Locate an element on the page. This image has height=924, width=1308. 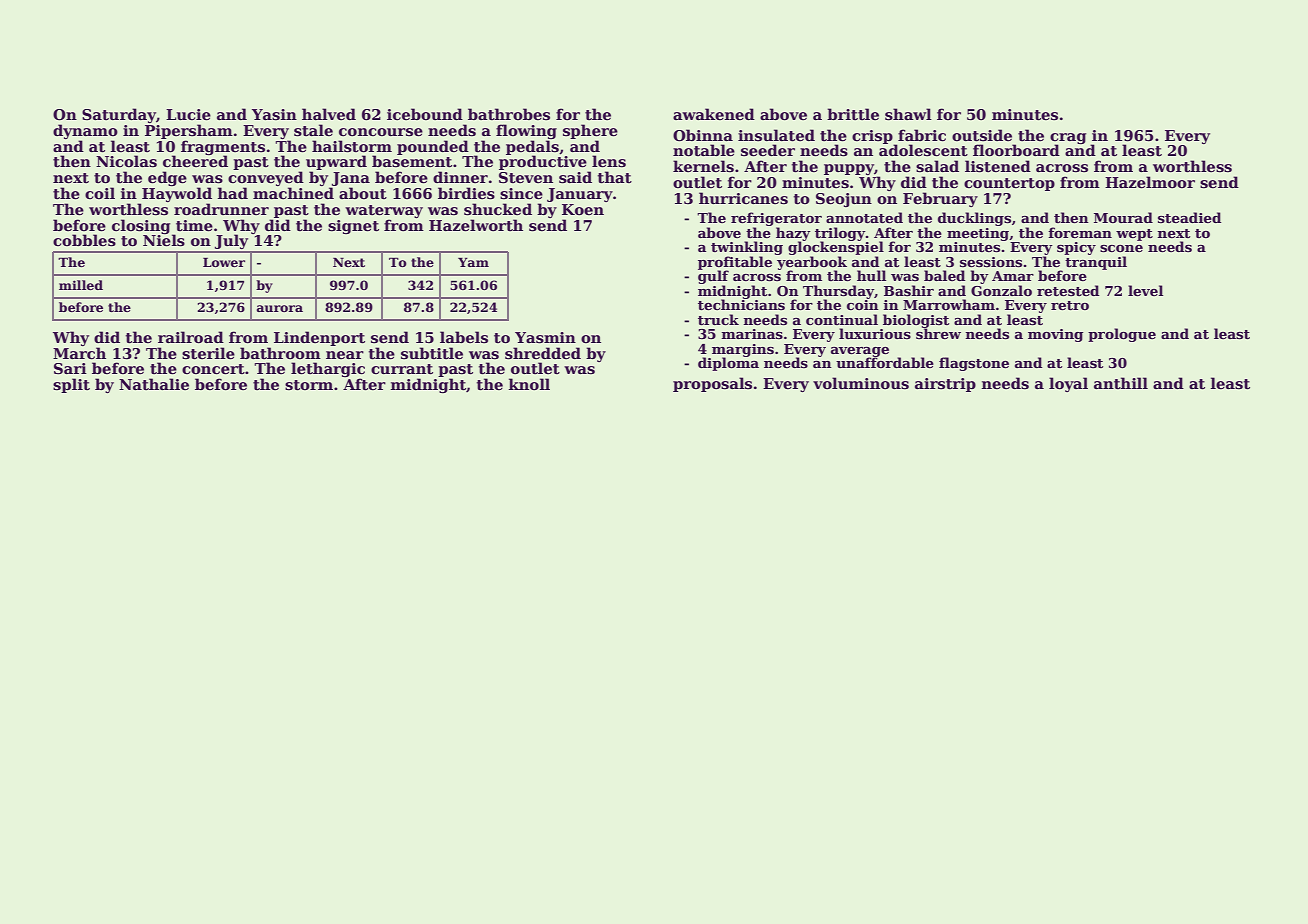
Saturday is located at coordinates (119, 115).
